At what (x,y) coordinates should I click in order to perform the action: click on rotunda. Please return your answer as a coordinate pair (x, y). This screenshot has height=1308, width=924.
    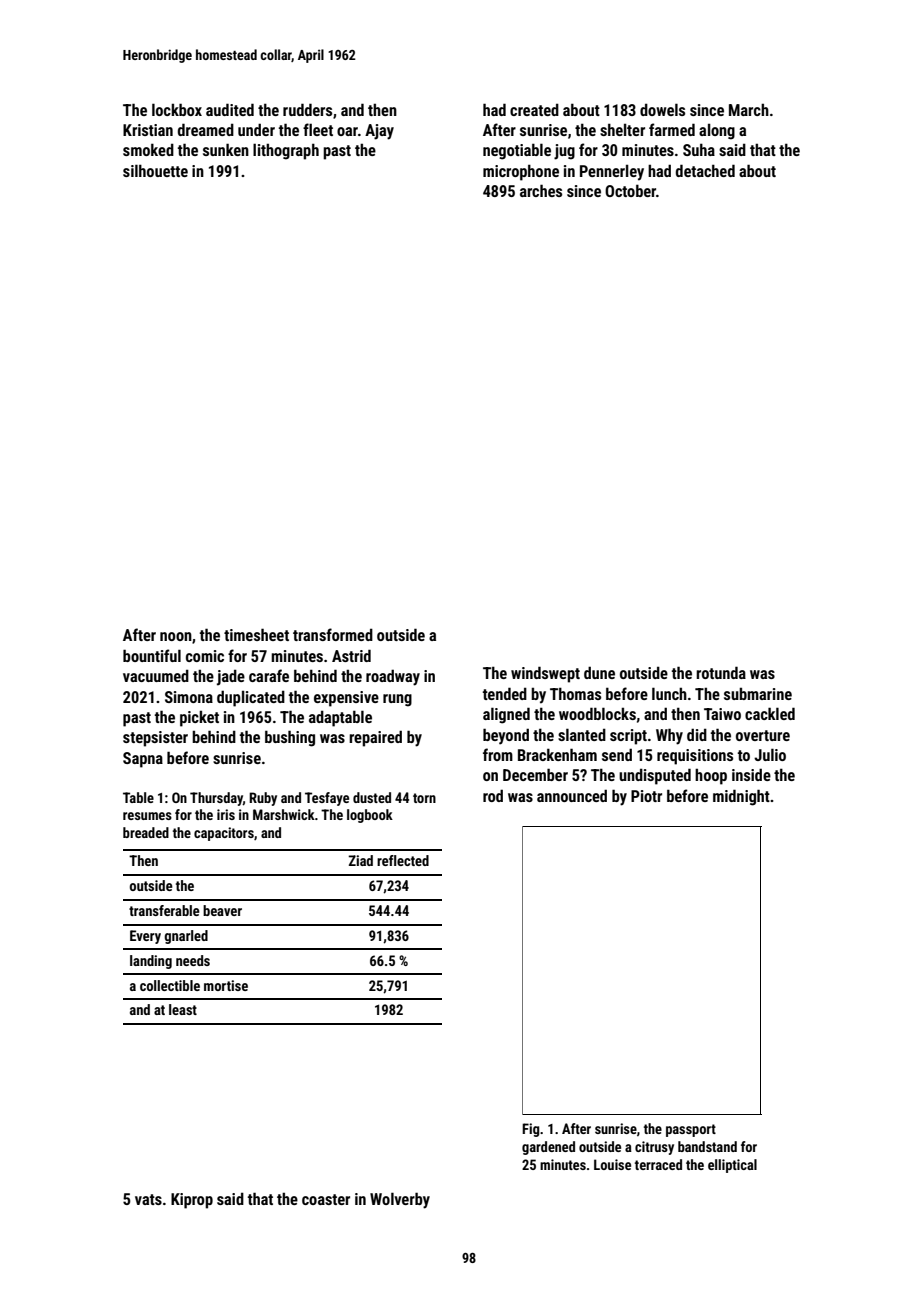
    Looking at the image, I should click on (721, 672).
